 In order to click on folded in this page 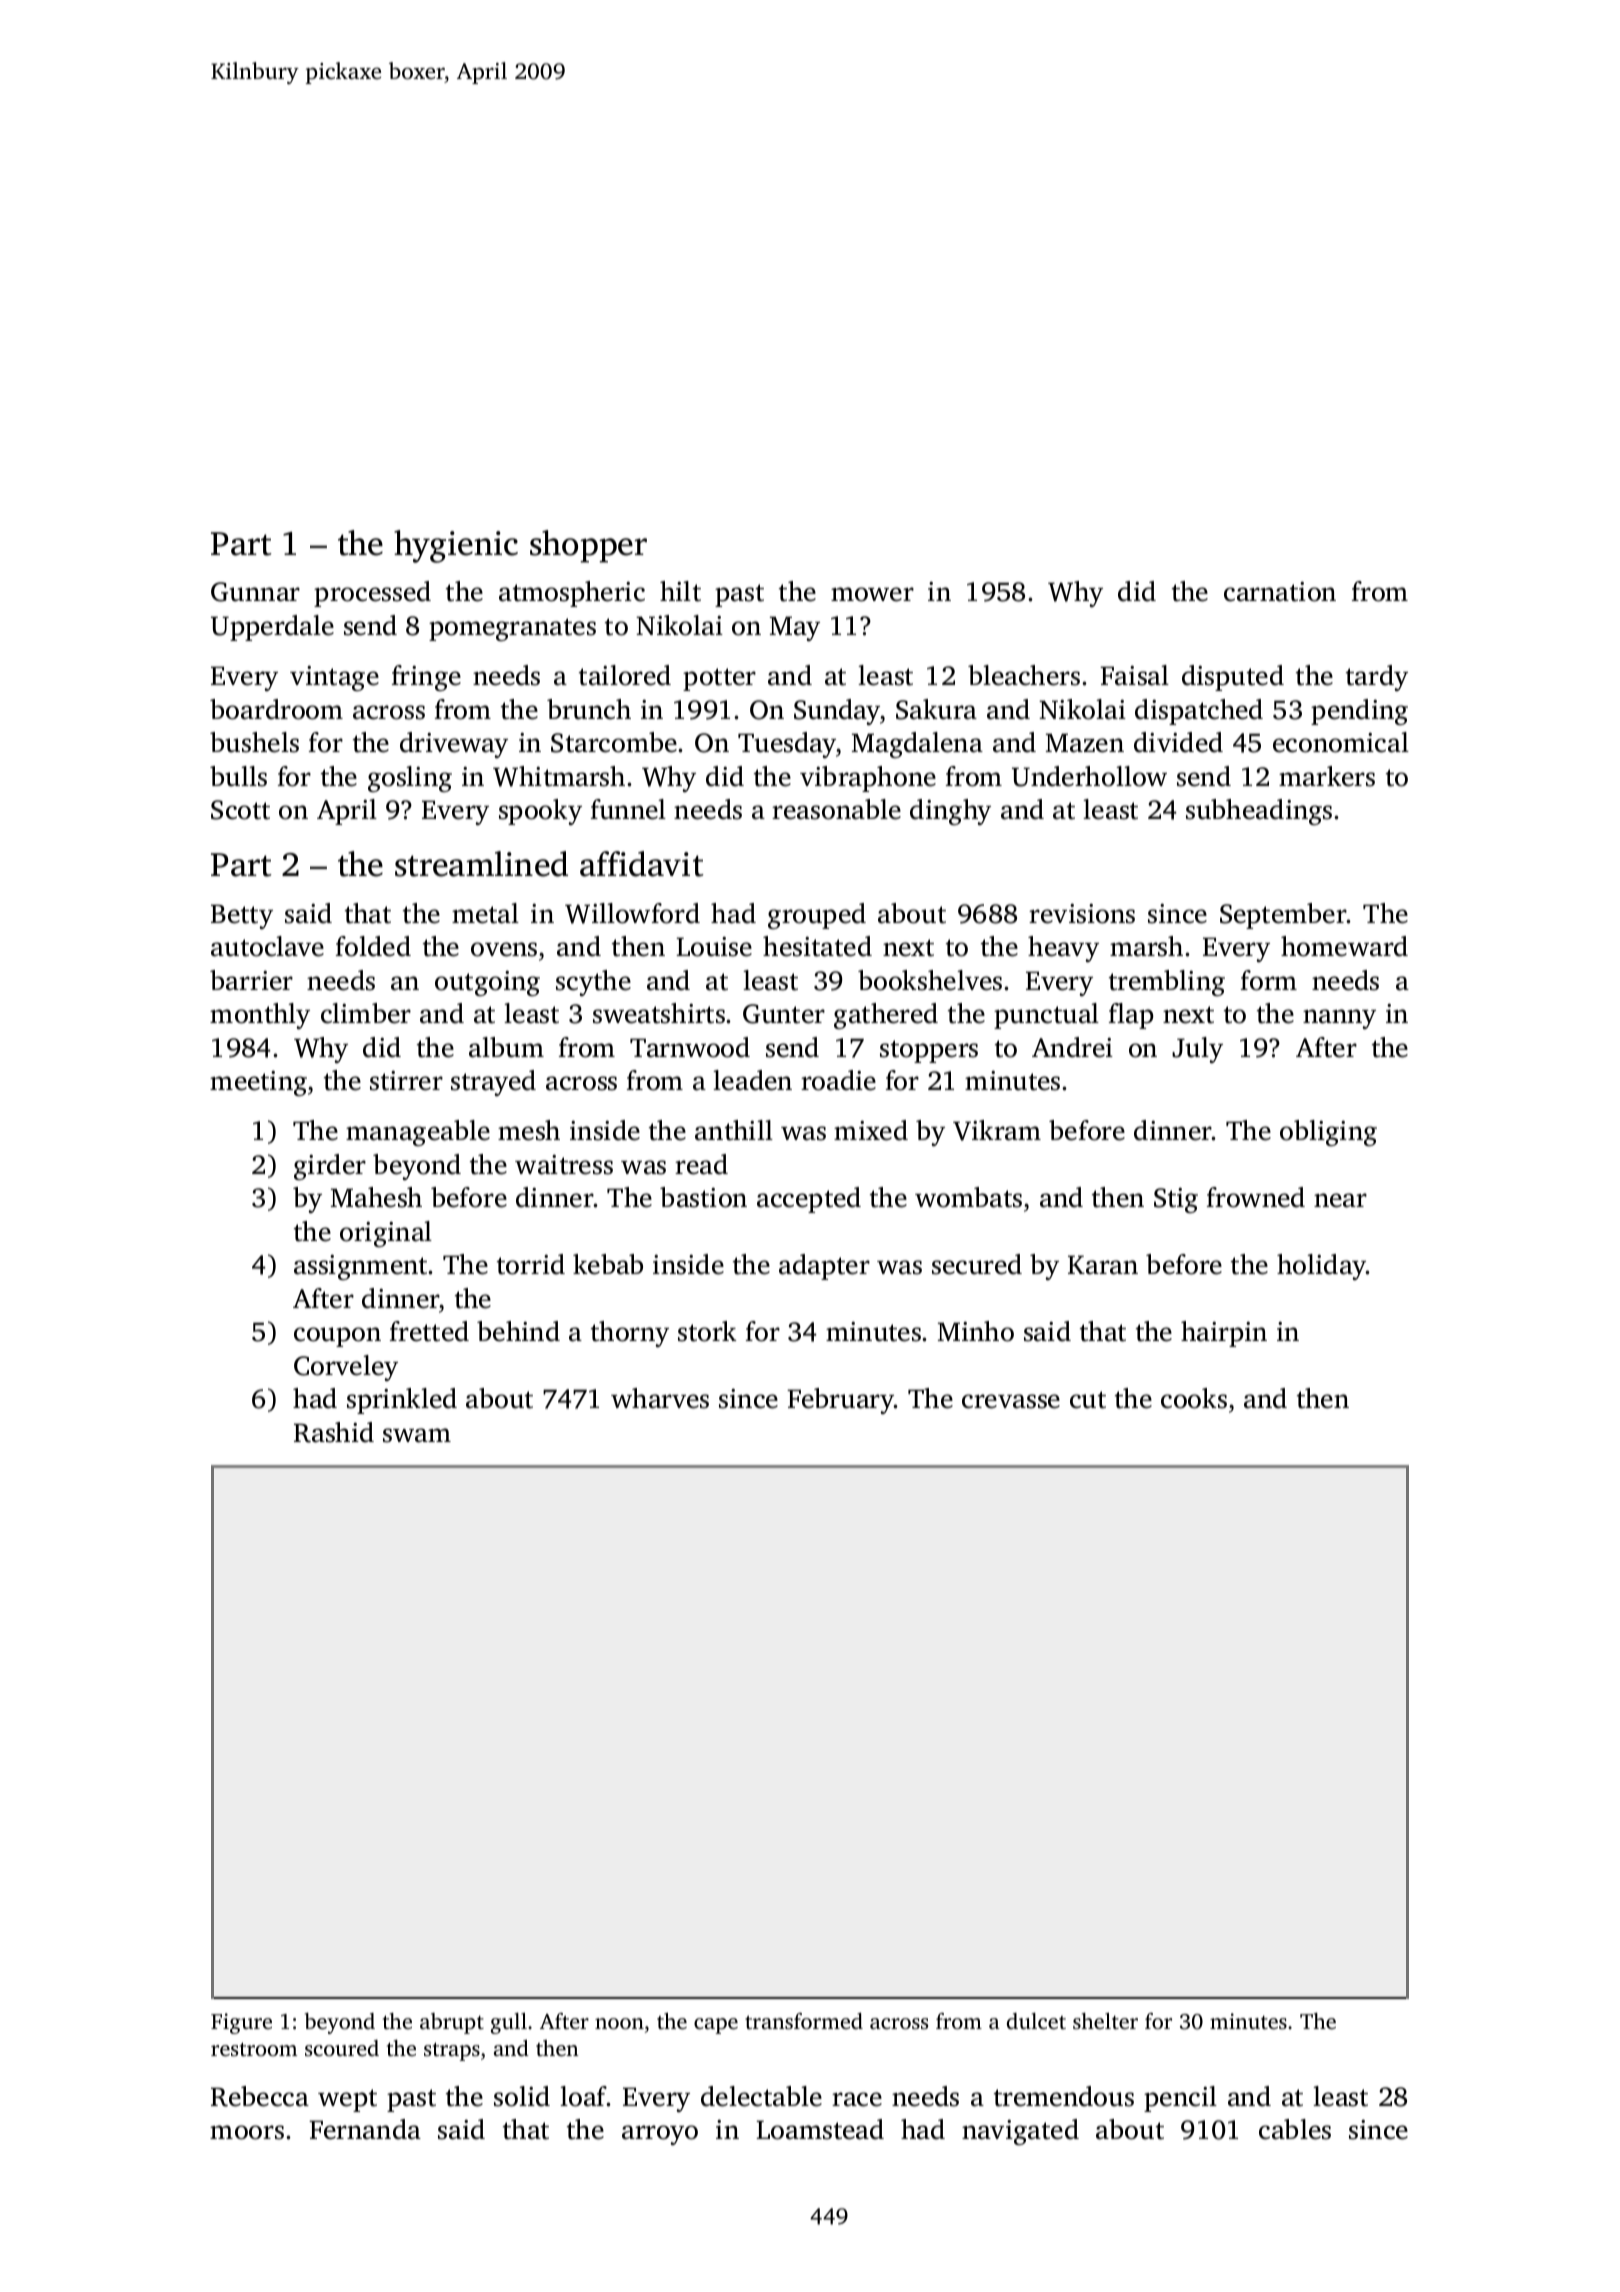, I will do `click(373, 946)`.
